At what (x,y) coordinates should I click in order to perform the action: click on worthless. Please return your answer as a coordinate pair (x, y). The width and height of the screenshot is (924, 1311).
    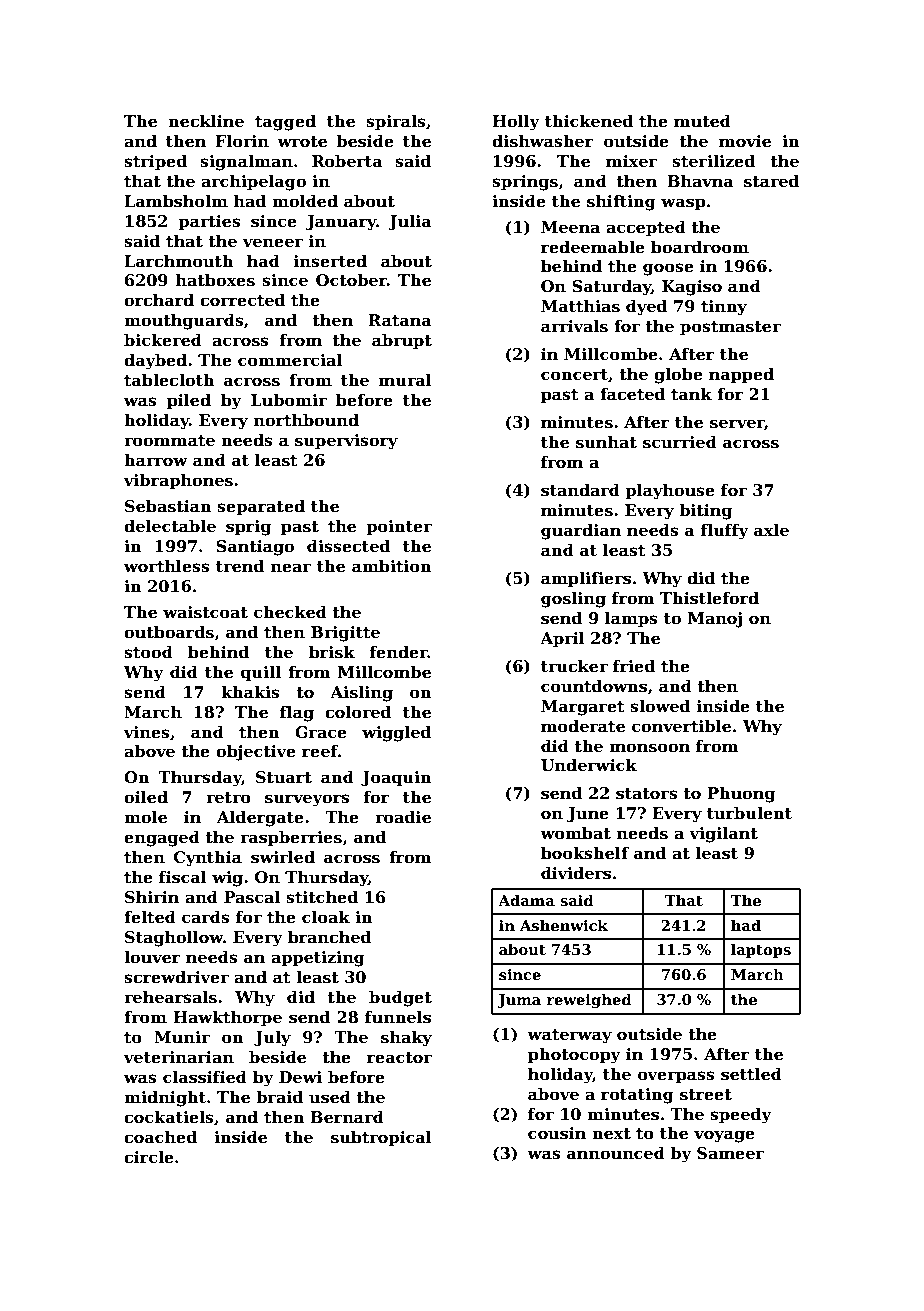
    Looking at the image, I should click on (167, 566).
